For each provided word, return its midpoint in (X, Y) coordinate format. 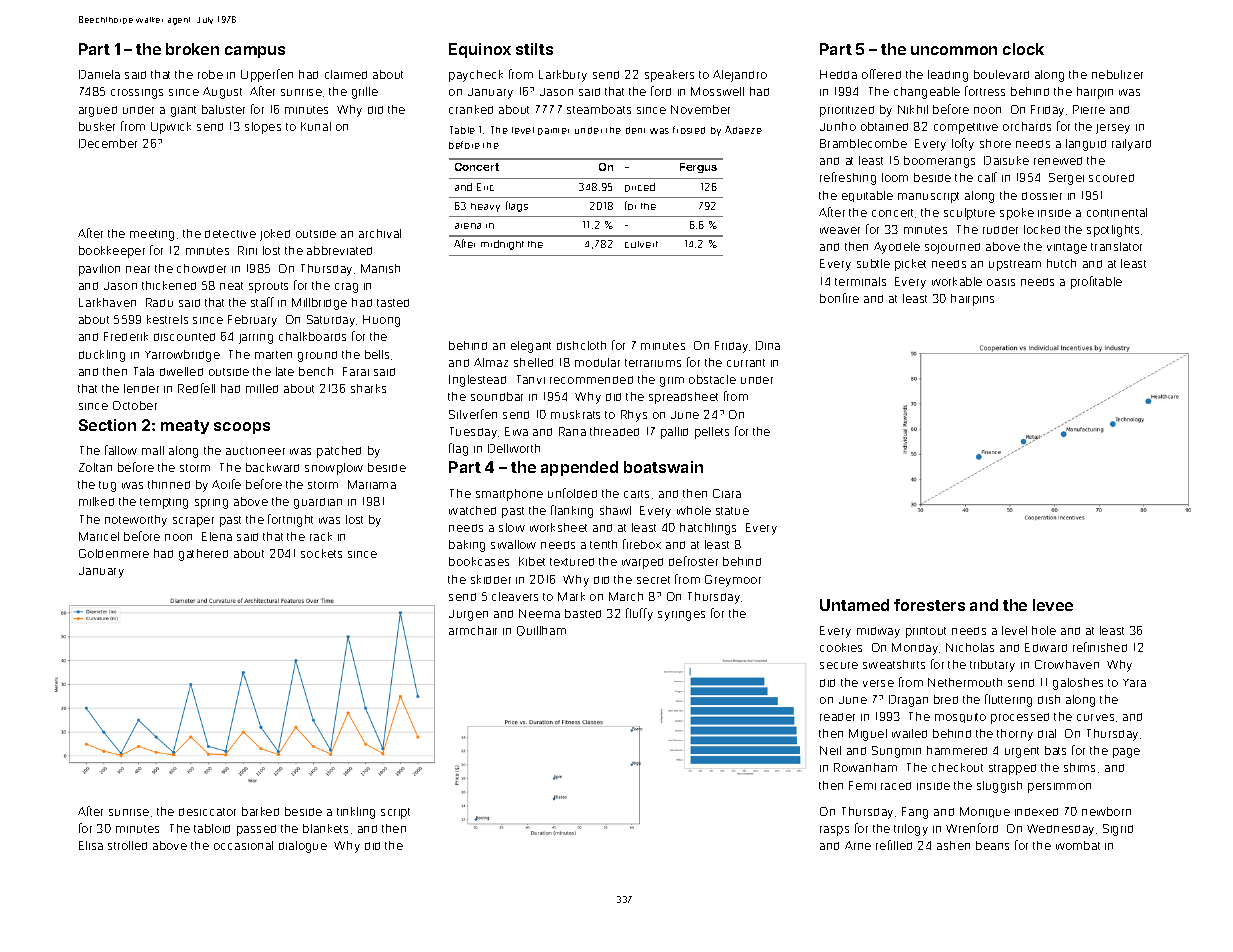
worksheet (558, 527)
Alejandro (740, 76)
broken (192, 49)
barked (260, 811)
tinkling (356, 813)
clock (1023, 49)
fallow (121, 450)
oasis (1001, 282)
